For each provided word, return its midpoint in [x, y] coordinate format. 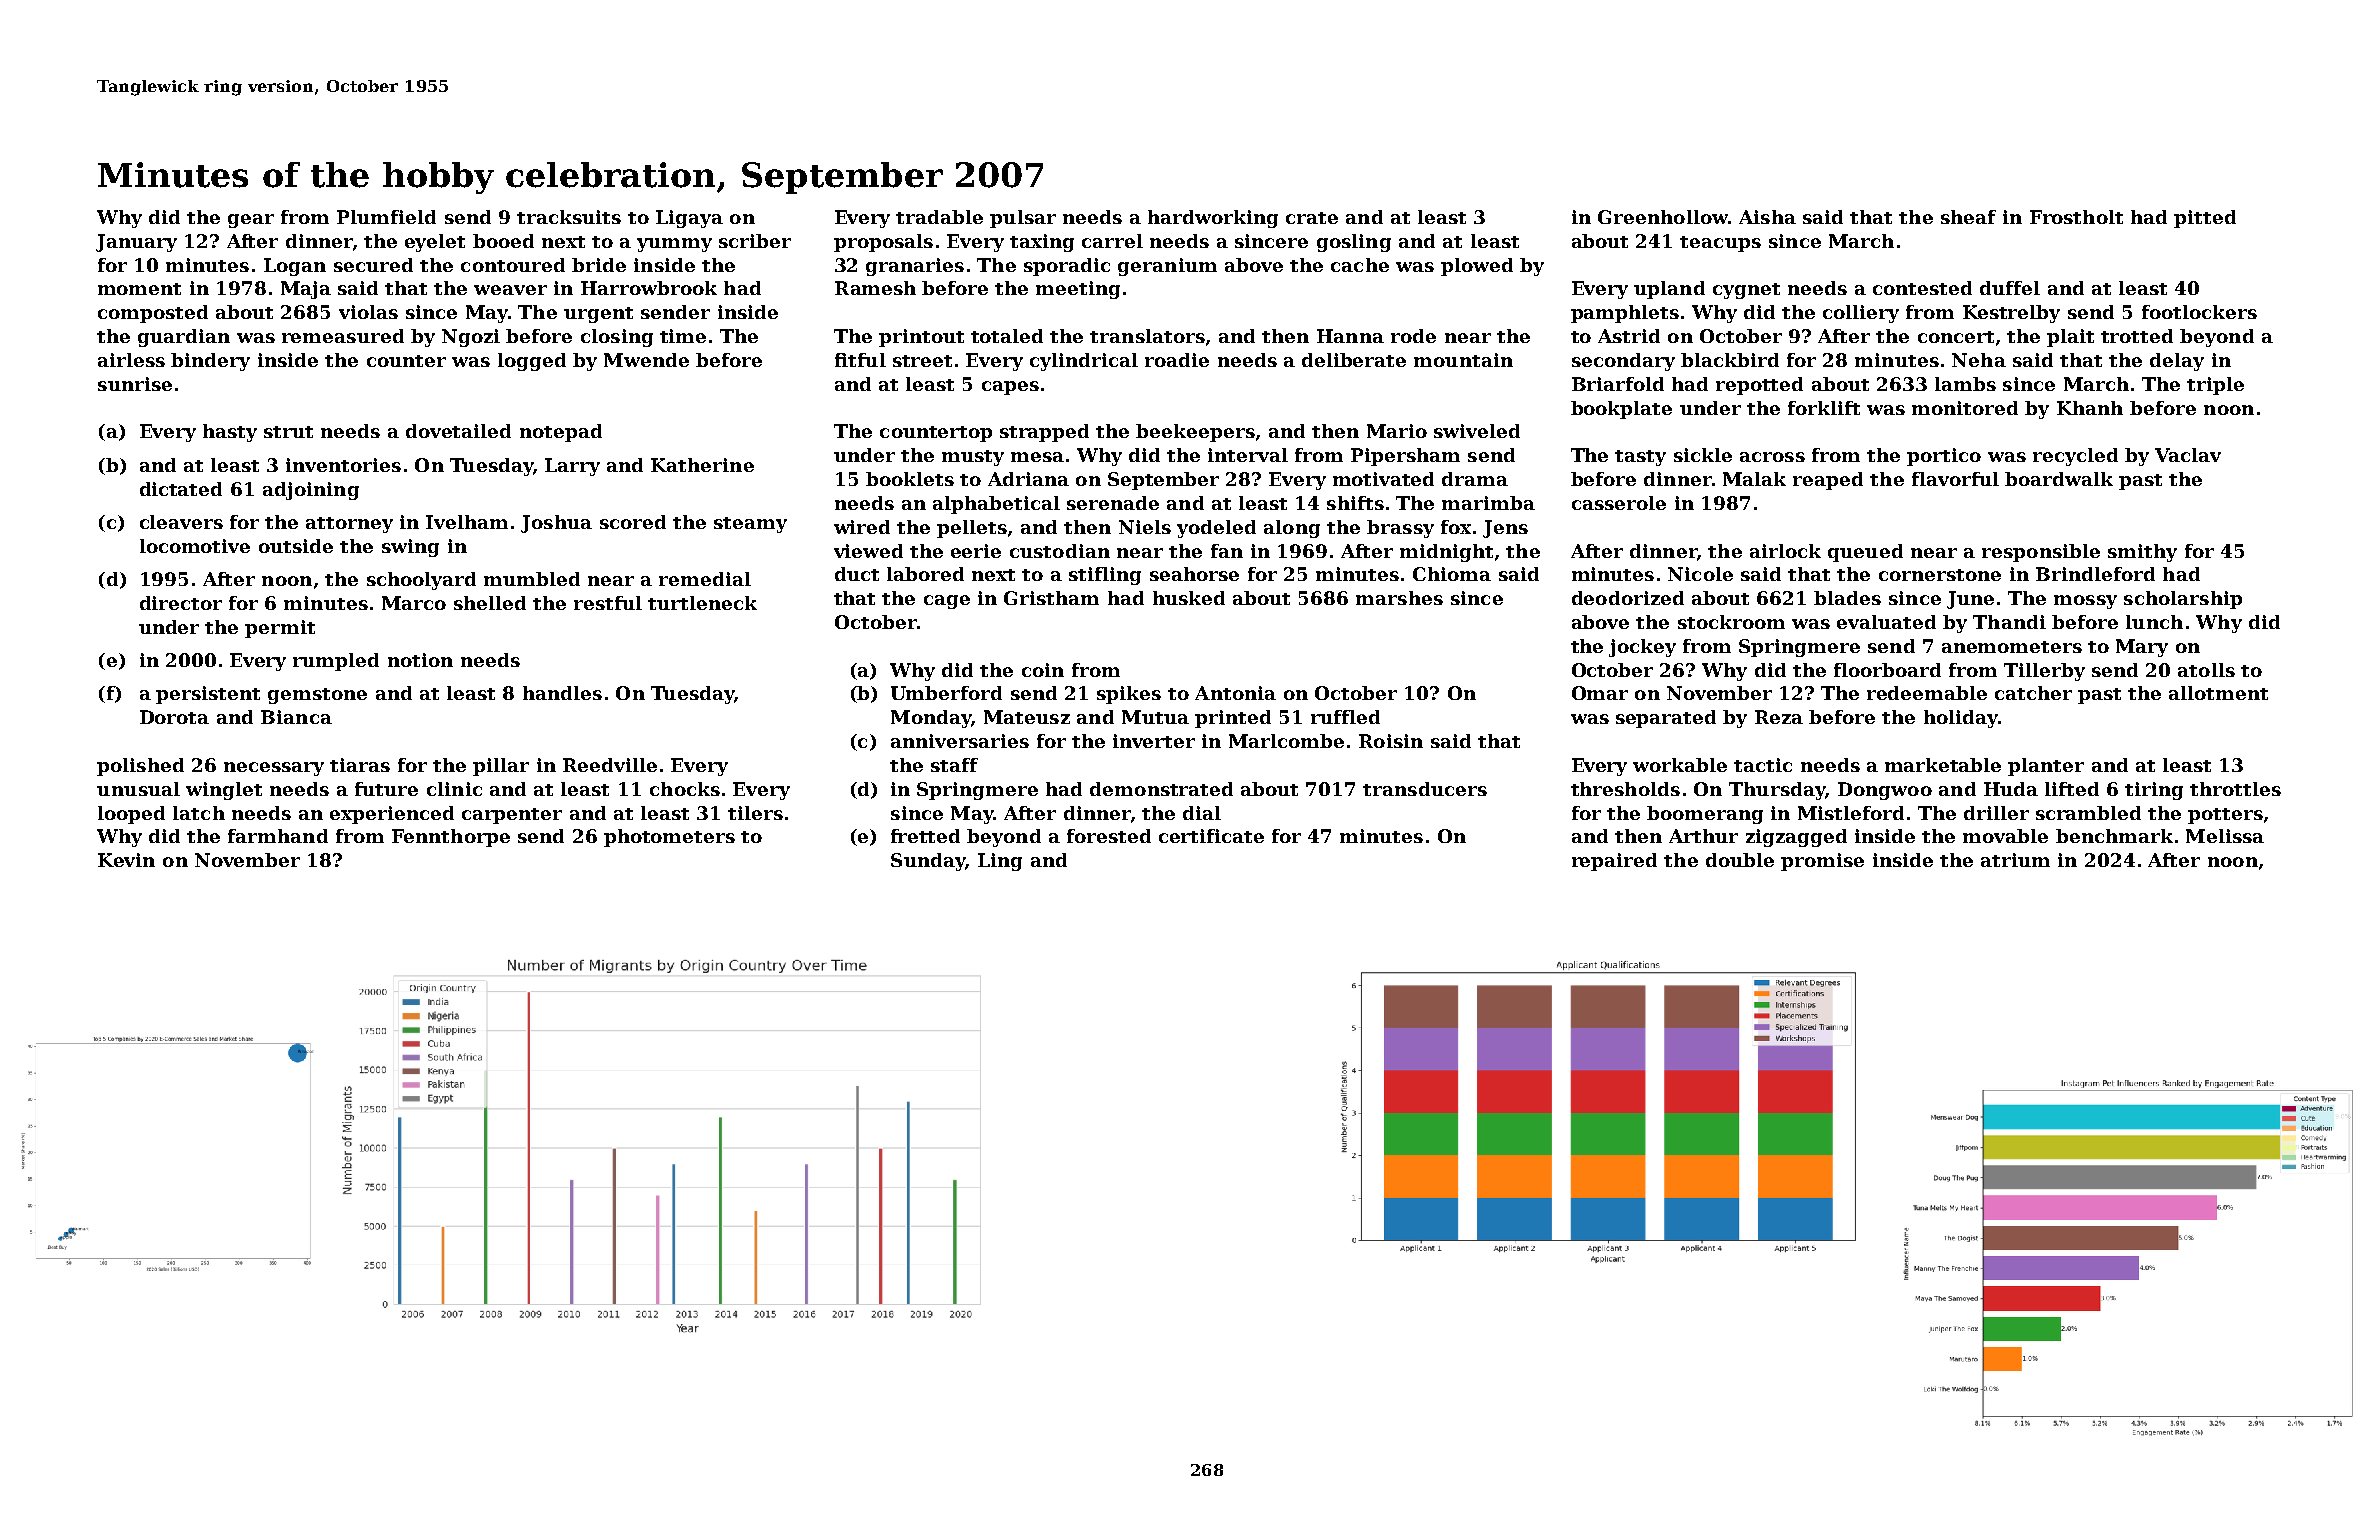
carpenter [512, 816]
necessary [274, 769]
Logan [295, 267]
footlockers [2199, 312]
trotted [2137, 336]
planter [2046, 767]
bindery [210, 362]
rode [1413, 336]
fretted [925, 836]
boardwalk [2059, 479]
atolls [2206, 670]
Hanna [1350, 336]
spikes [1129, 695]
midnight [1446, 553]
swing [410, 548]
